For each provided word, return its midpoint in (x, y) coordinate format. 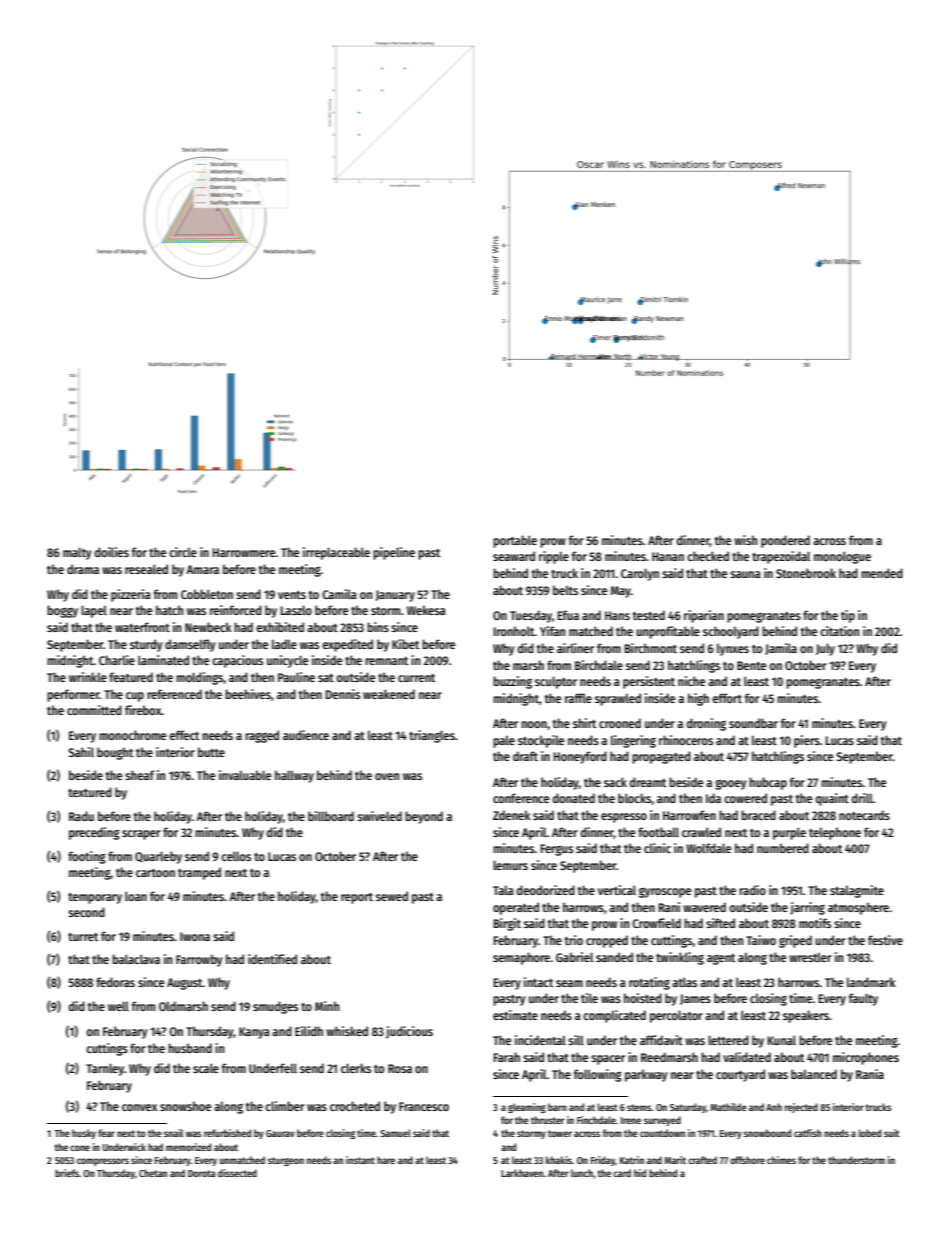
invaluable (245, 775)
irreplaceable (336, 553)
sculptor (556, 682)
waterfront (142, 627)
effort (727, 698)
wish (745, 540)
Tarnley (105, 1069)
